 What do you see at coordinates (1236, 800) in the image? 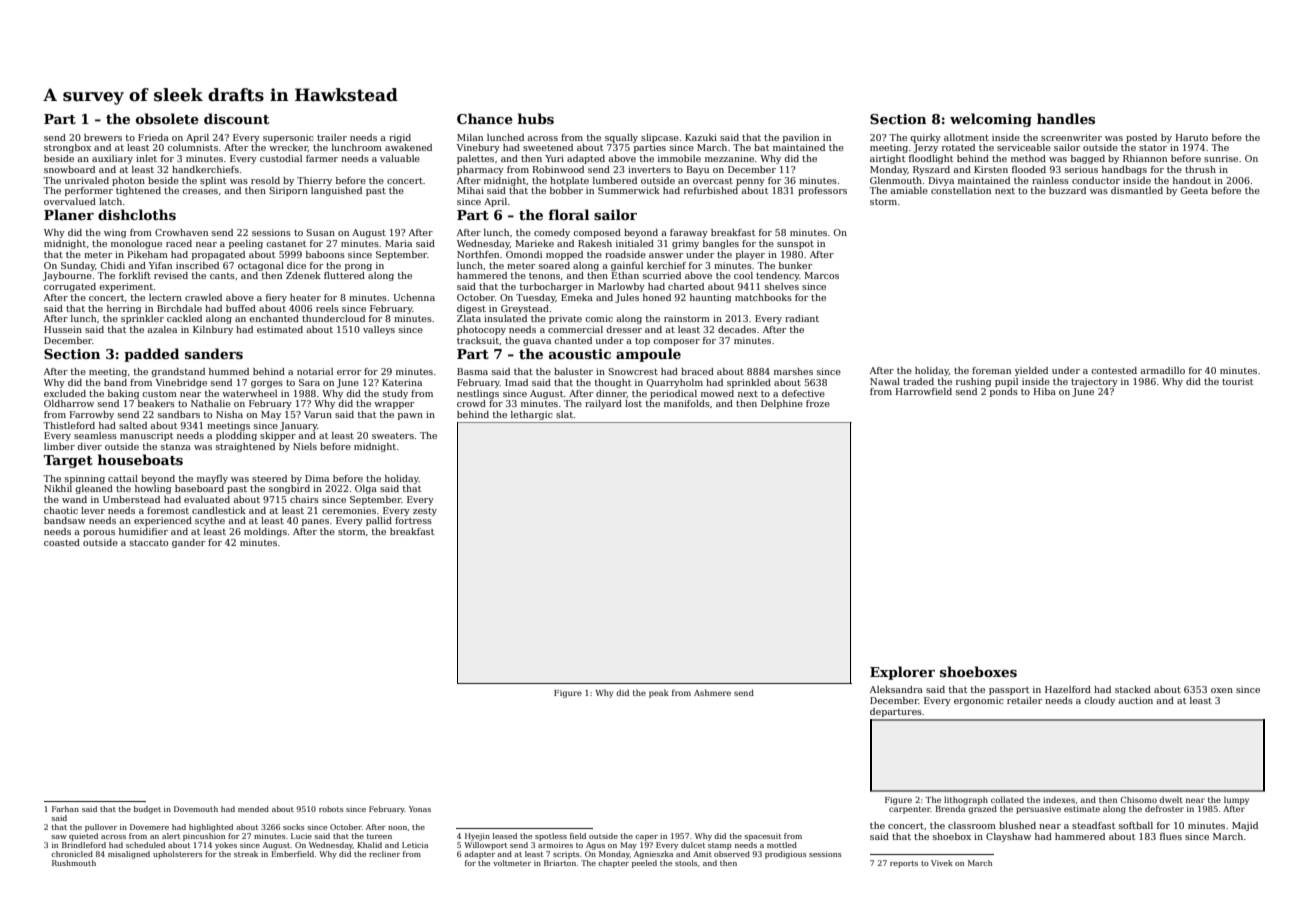
I see `lumpy` at bounding box center [1236, 800].
